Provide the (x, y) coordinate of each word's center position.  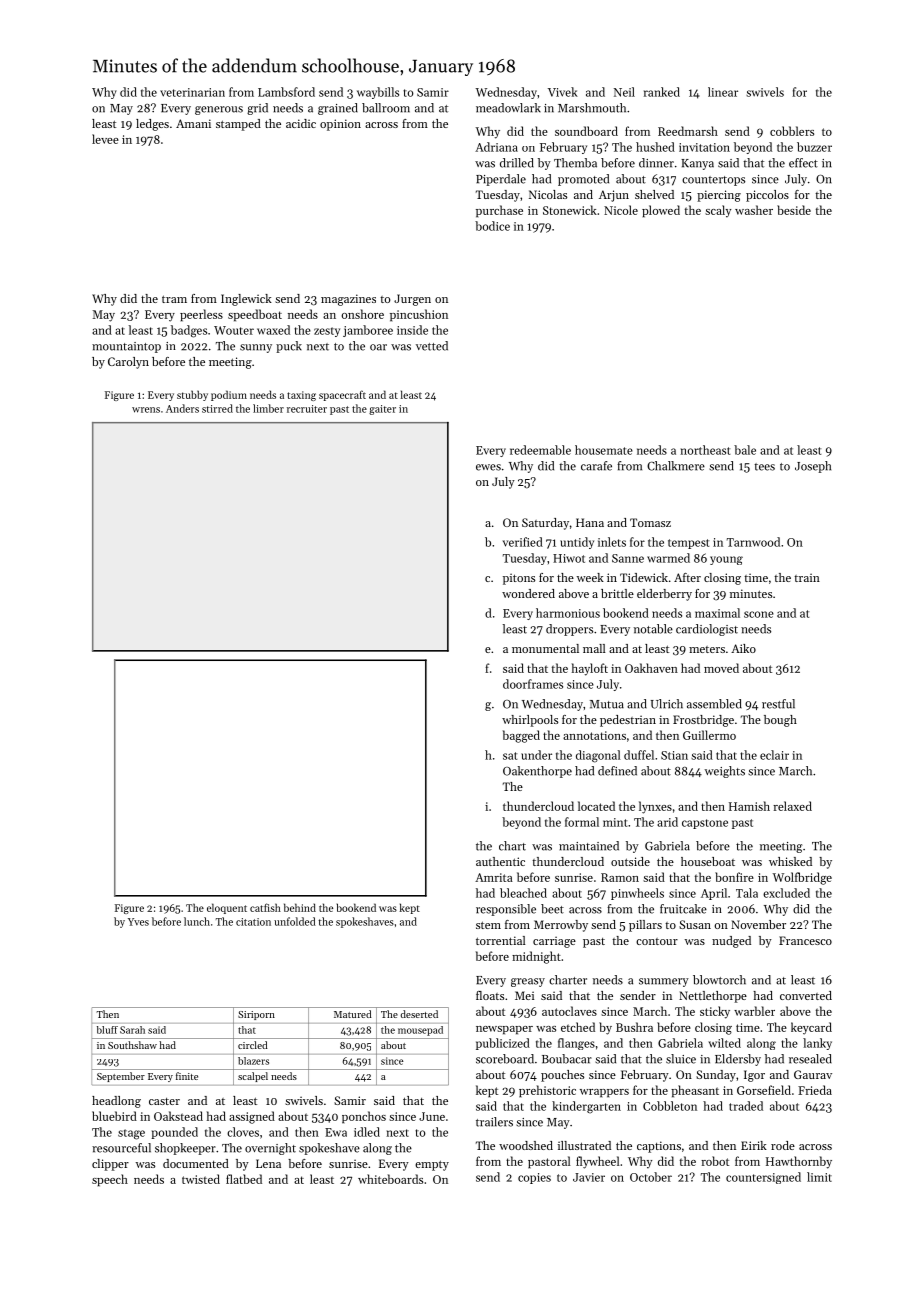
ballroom (386, 108)
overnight (270, 1149)
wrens (146, 410)
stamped (238, 125)
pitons (519, 579)
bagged (521, 736)
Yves (138, 922)
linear (723, 92)
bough (780, 721)
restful (778, 704)
